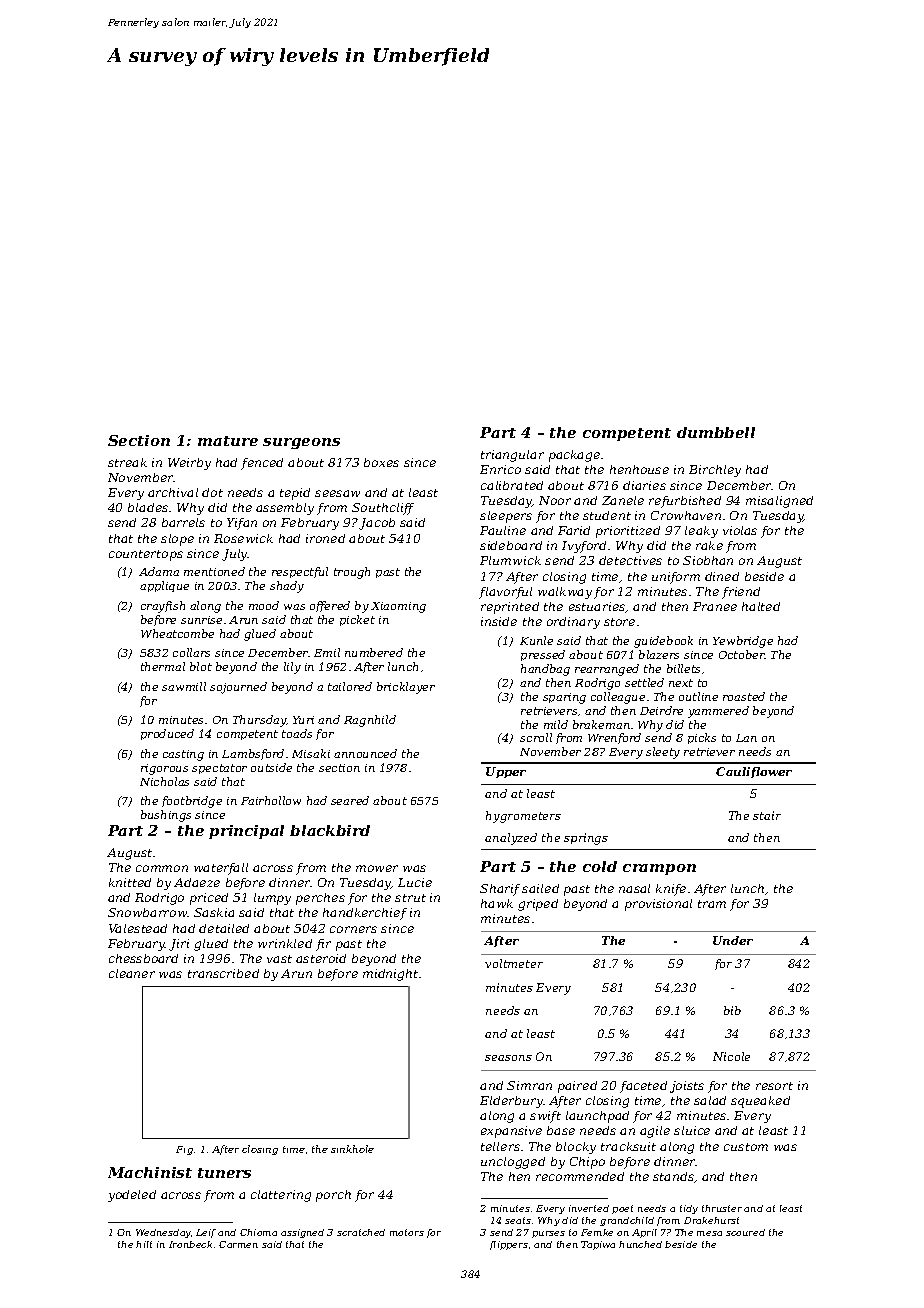 The image size is (924, 1308). Describe the element at coordinates (184, 686) in the image. I see `sawmill` at that location.
